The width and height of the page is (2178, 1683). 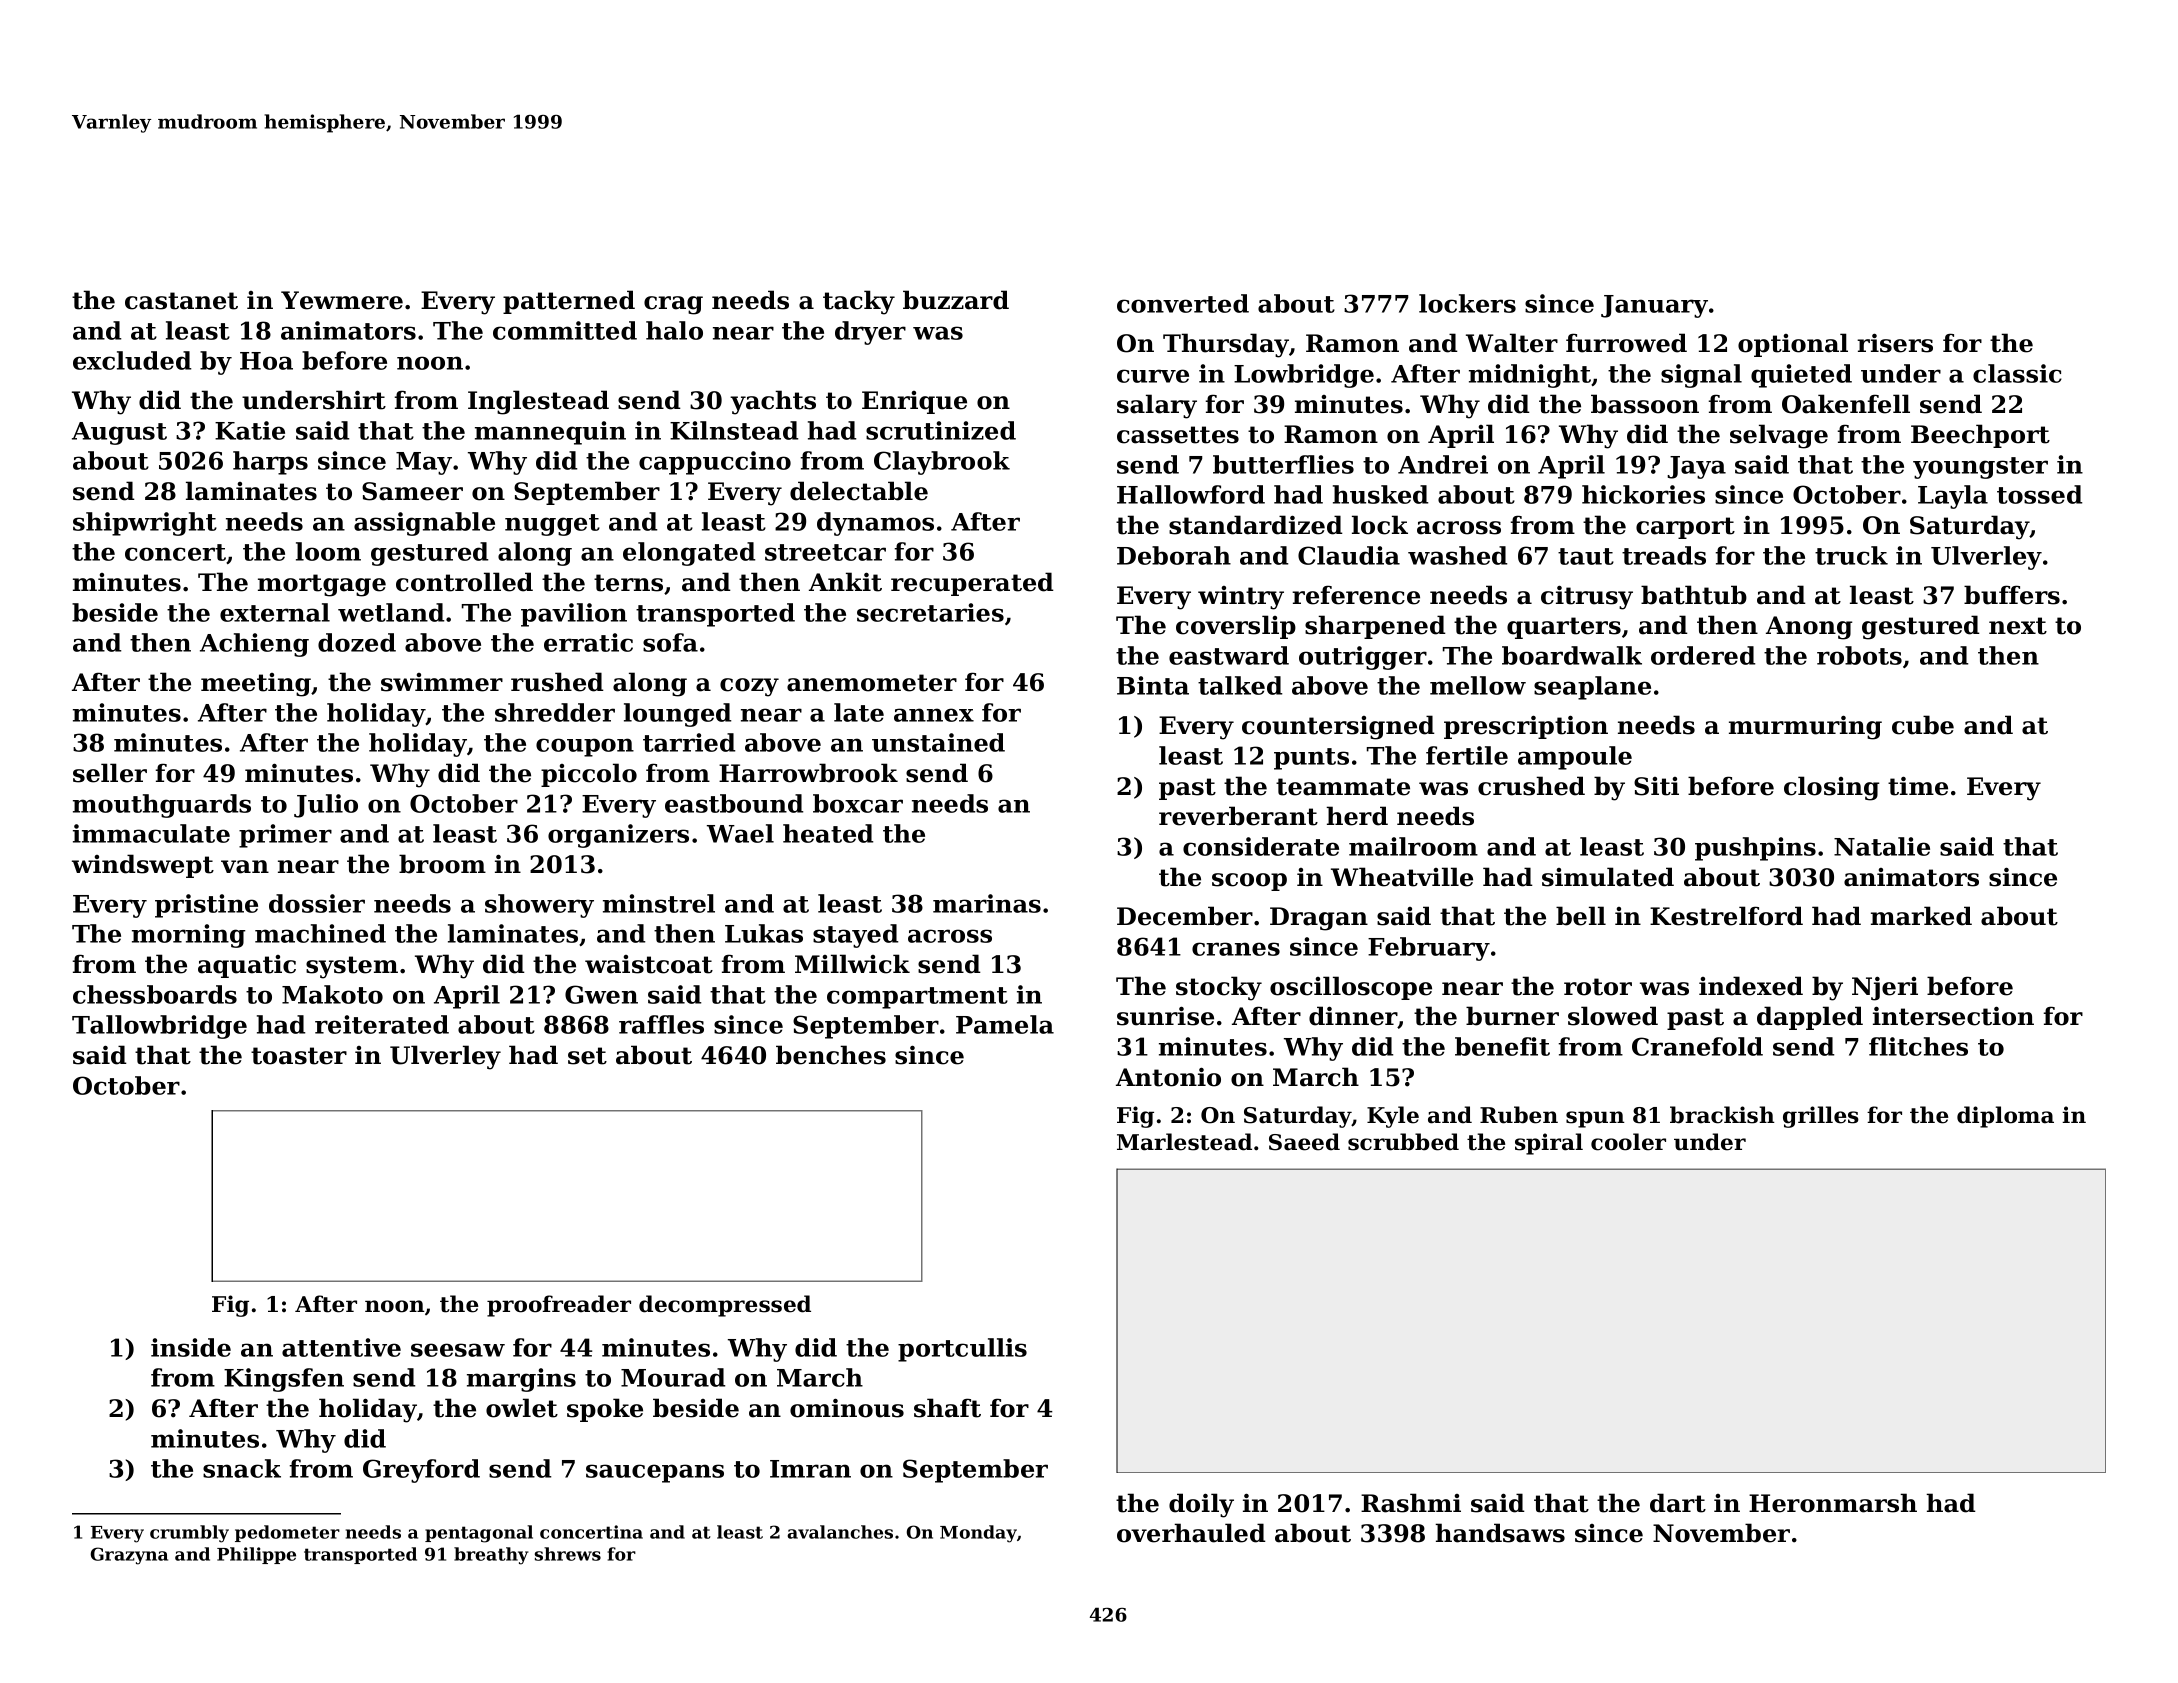 What do you see at coordinates (1411, 1503) in the page?
I see `Rashmi` at bounding box center [1411, 1503].
